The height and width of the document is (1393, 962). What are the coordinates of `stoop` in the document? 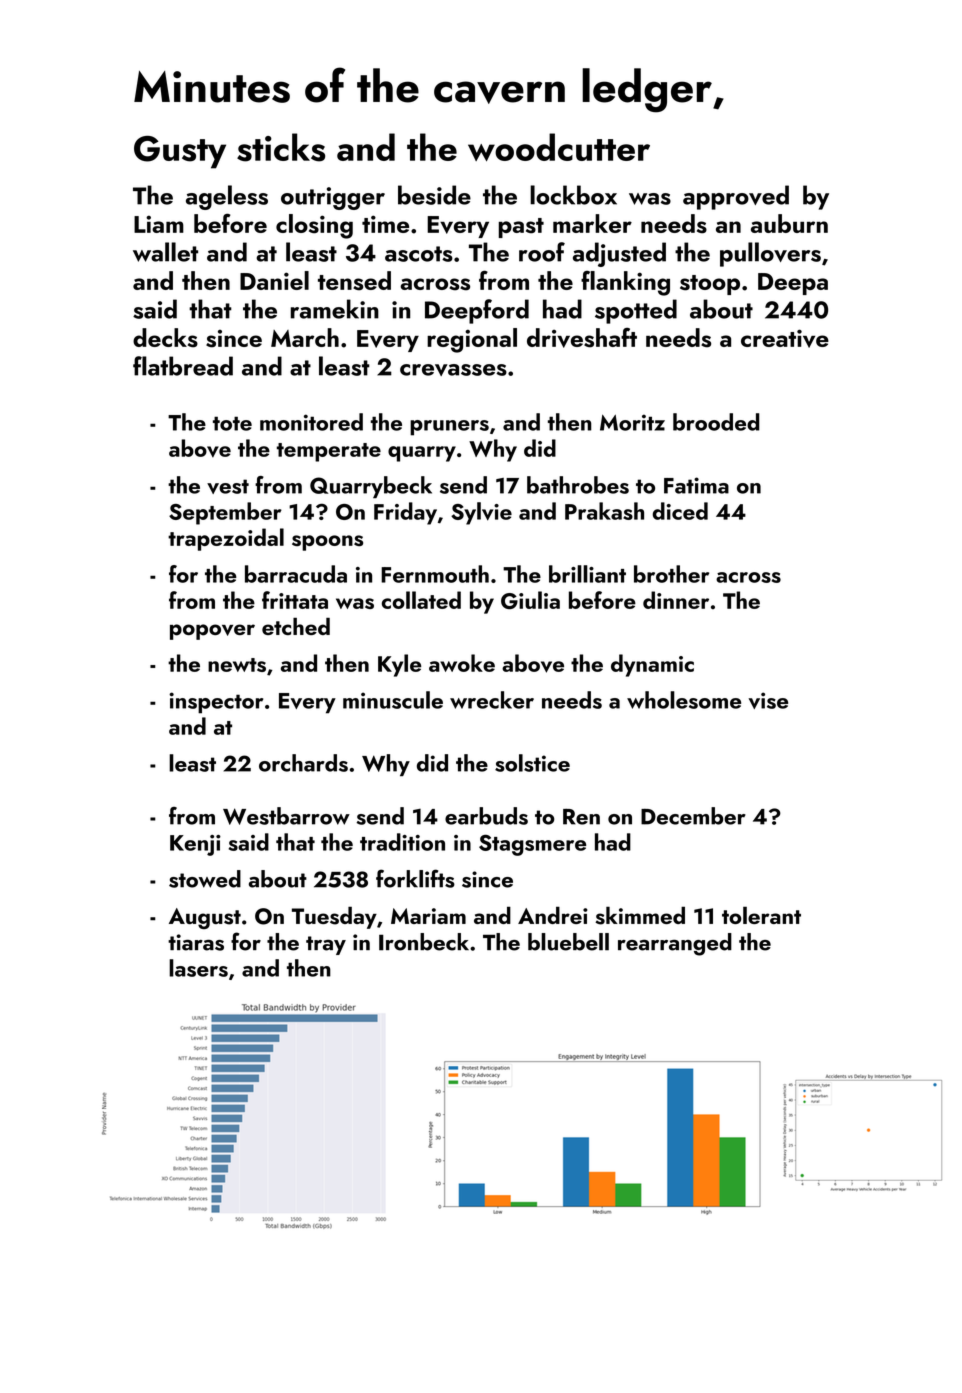 It's located at (710, 285).
